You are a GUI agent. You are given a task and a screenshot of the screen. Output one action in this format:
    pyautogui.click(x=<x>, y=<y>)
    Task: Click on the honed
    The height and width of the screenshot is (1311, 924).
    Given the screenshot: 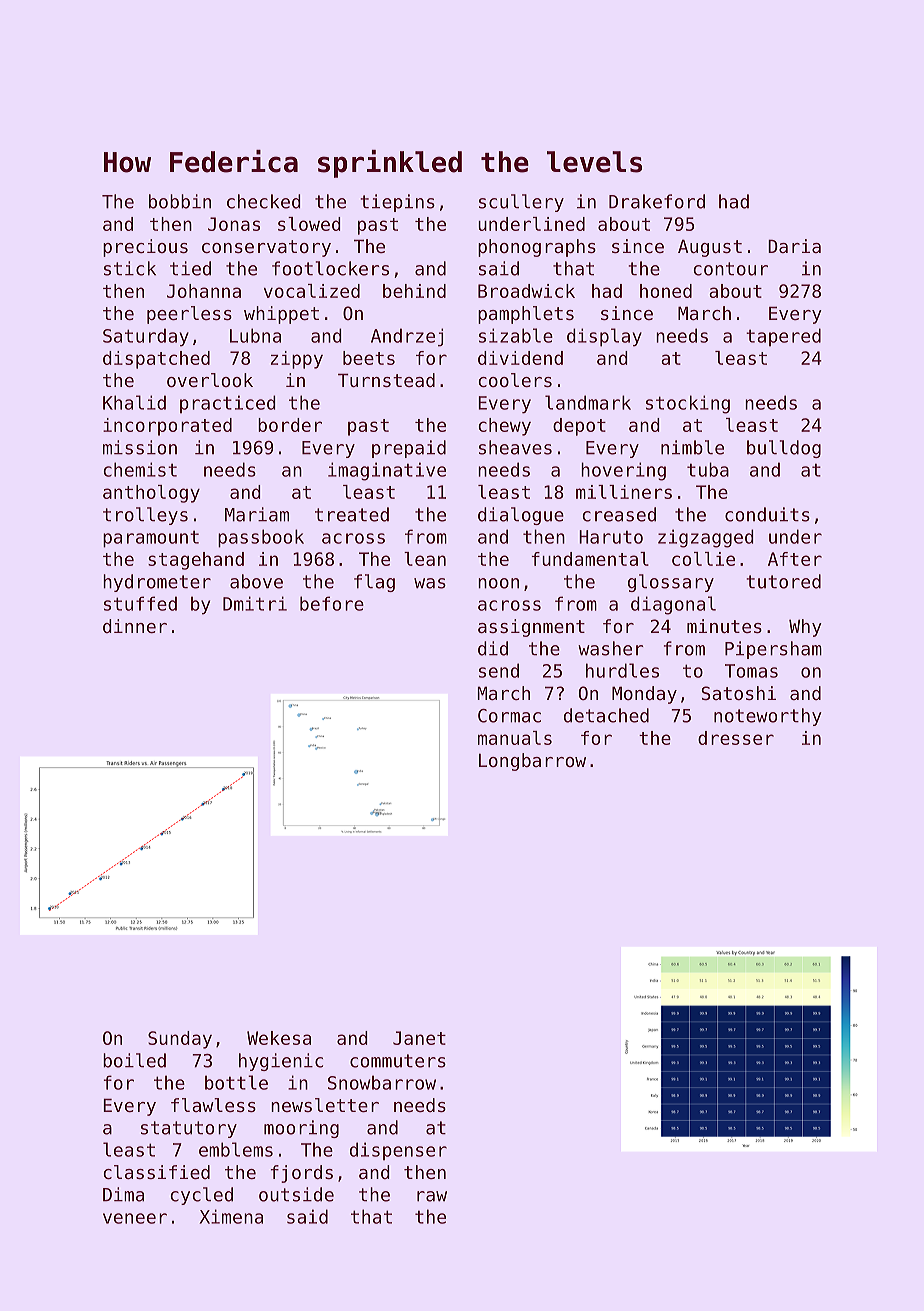 What is the action you would take?
    pyautogui.click(x=666, y=291)
